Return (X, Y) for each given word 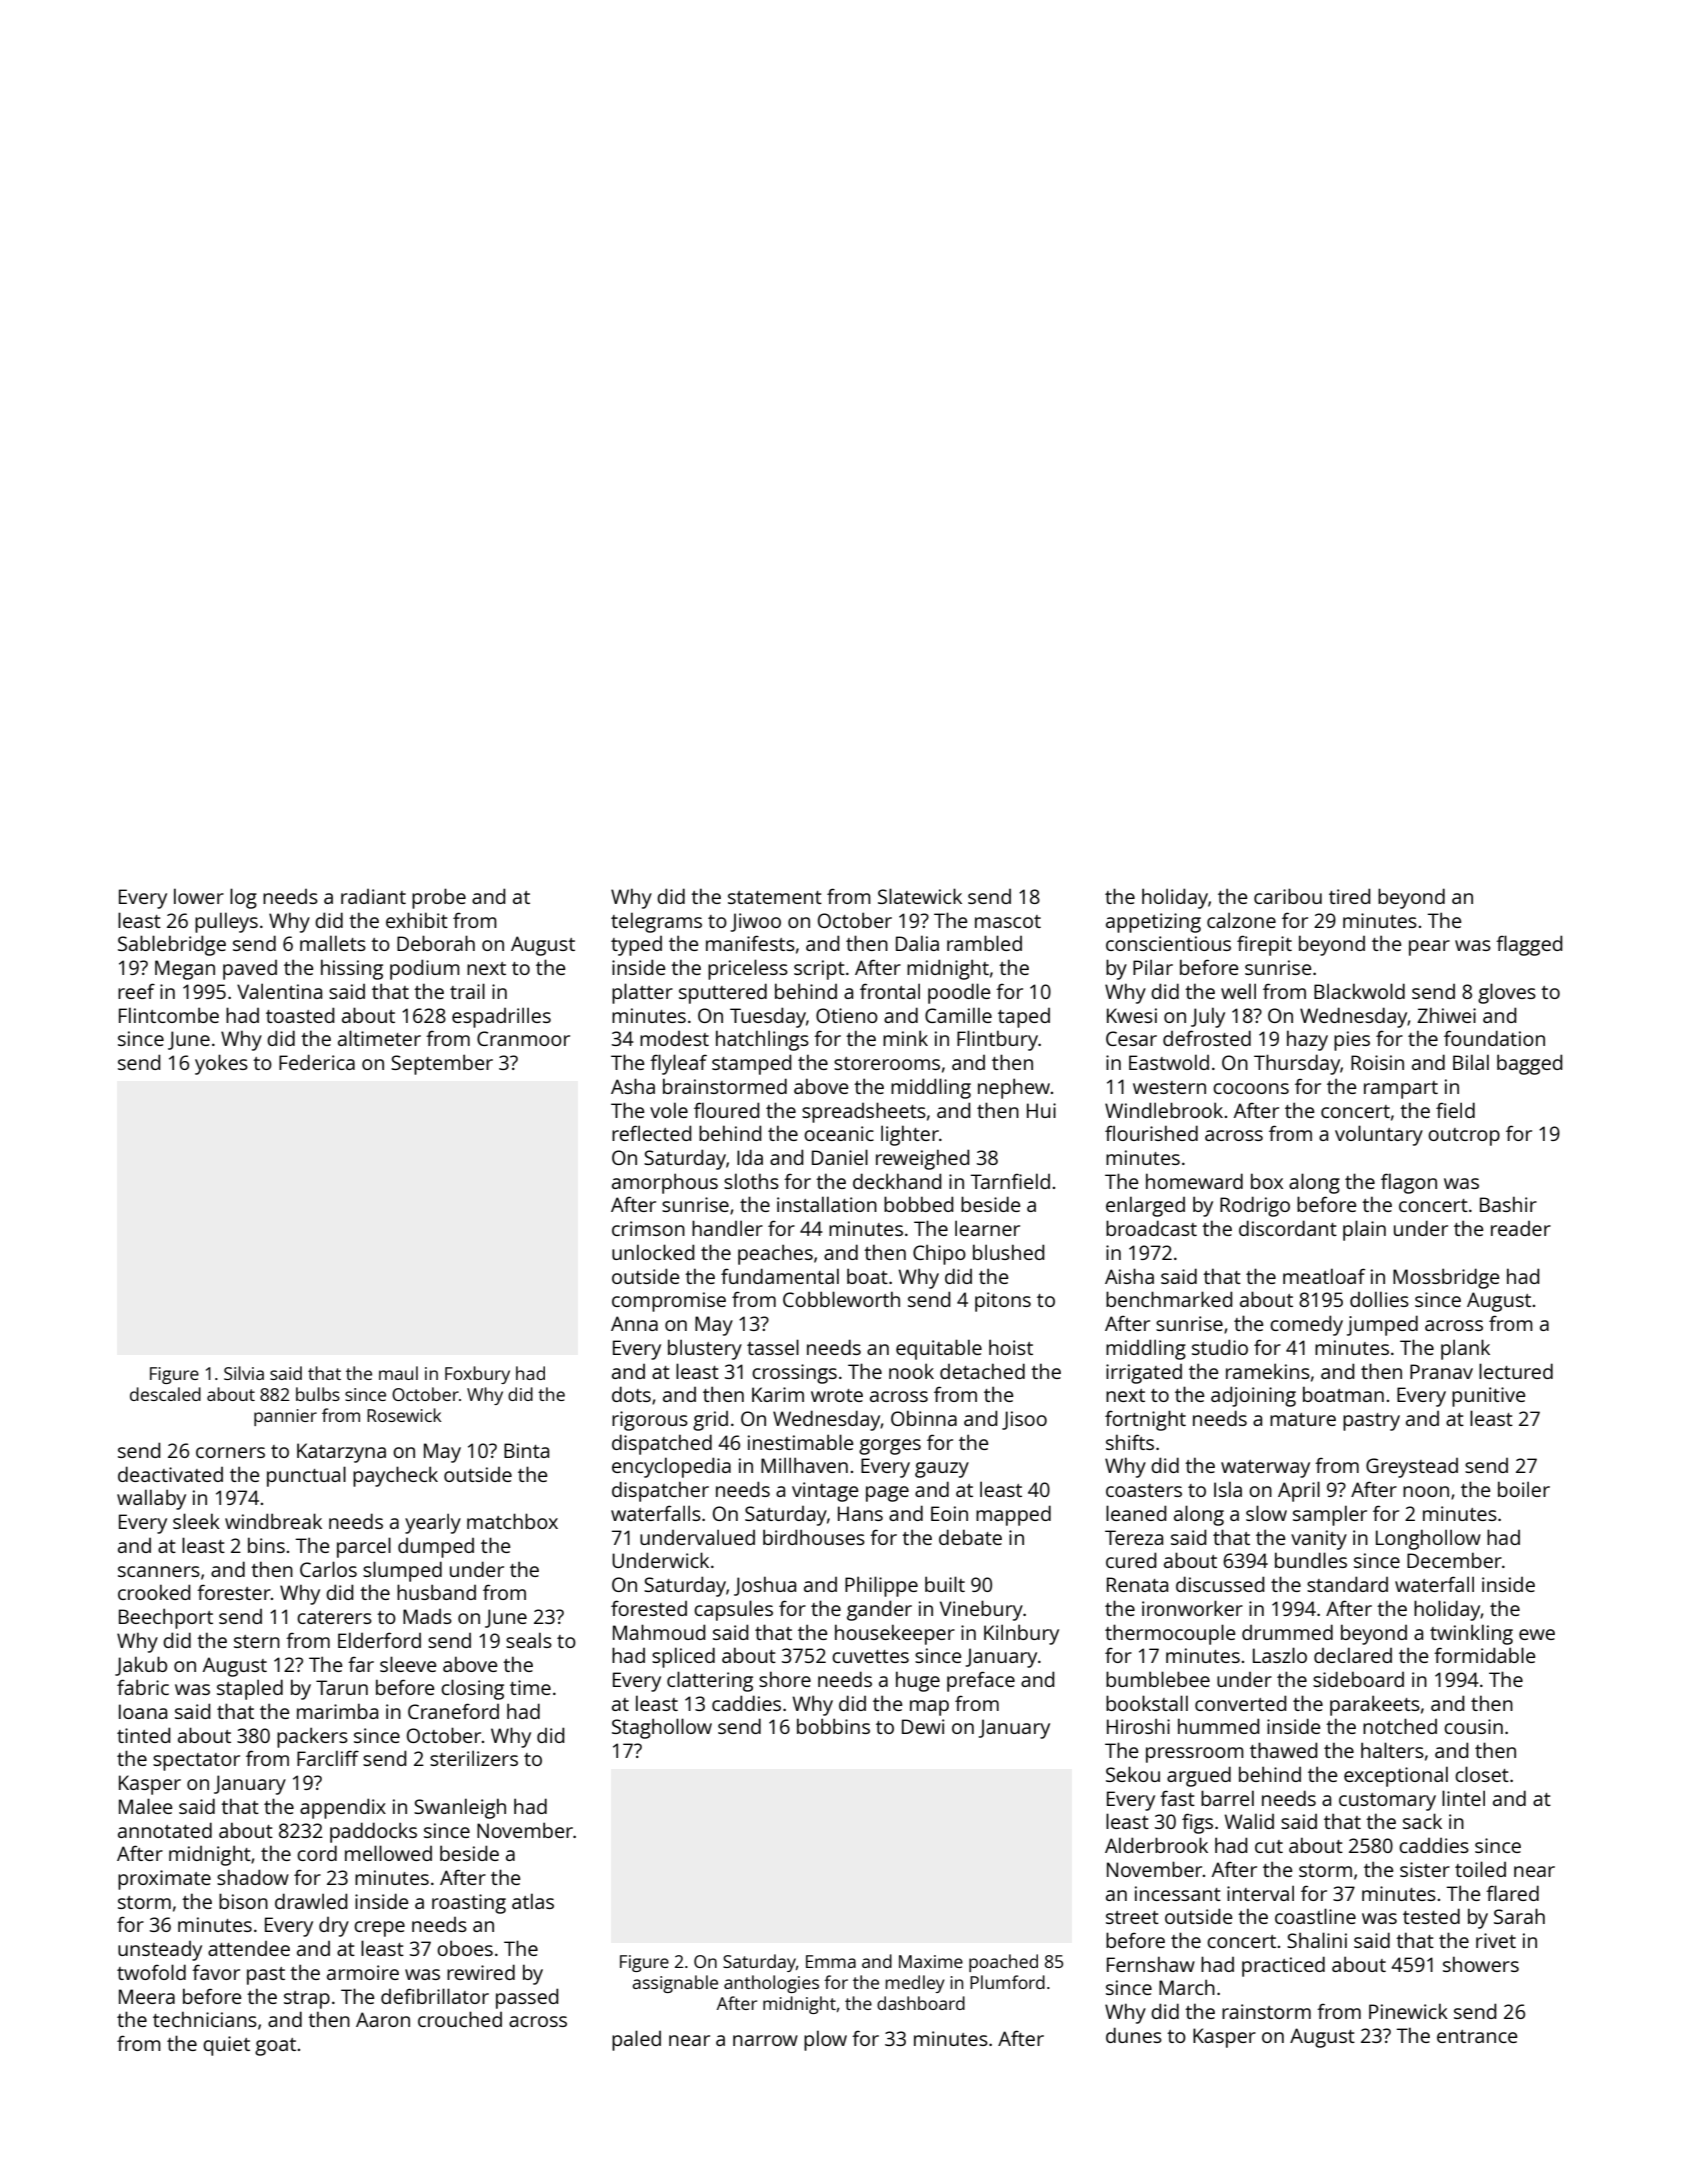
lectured (1516, 1371)
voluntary (1379, 1135)
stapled (250, 1689)
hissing (352, 969)
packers (312, 1737)
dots (631, 1394)
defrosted (1207, 1038)
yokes (221, 1064)
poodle (959, 993)
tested (1431, 1916)
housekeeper (895, 1634)
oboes (465, 1948)
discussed (1220, 1584)
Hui (1041, 1110)
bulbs (318, 1394)
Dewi (923, 1726)
